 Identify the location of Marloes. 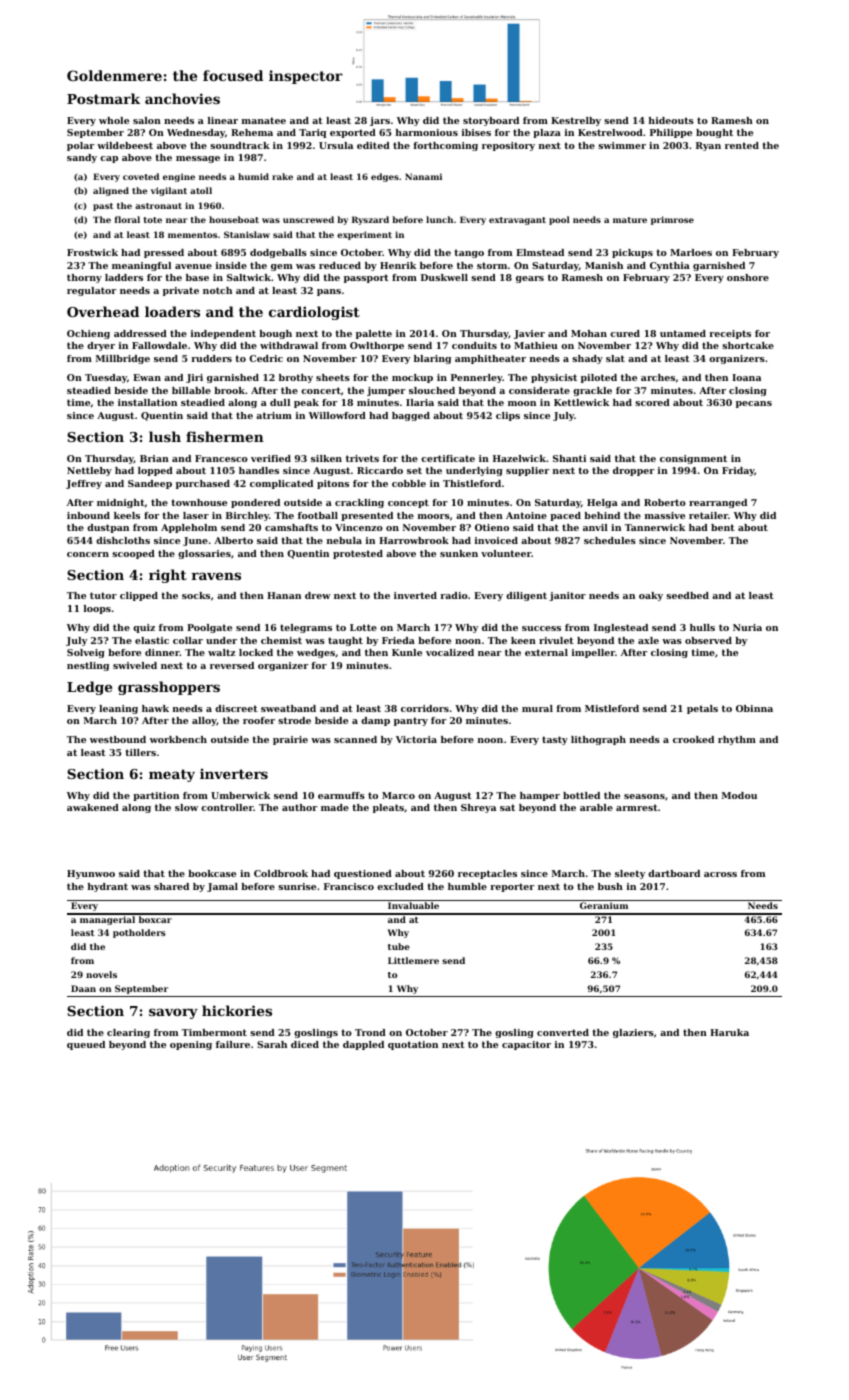
(691, 252).
